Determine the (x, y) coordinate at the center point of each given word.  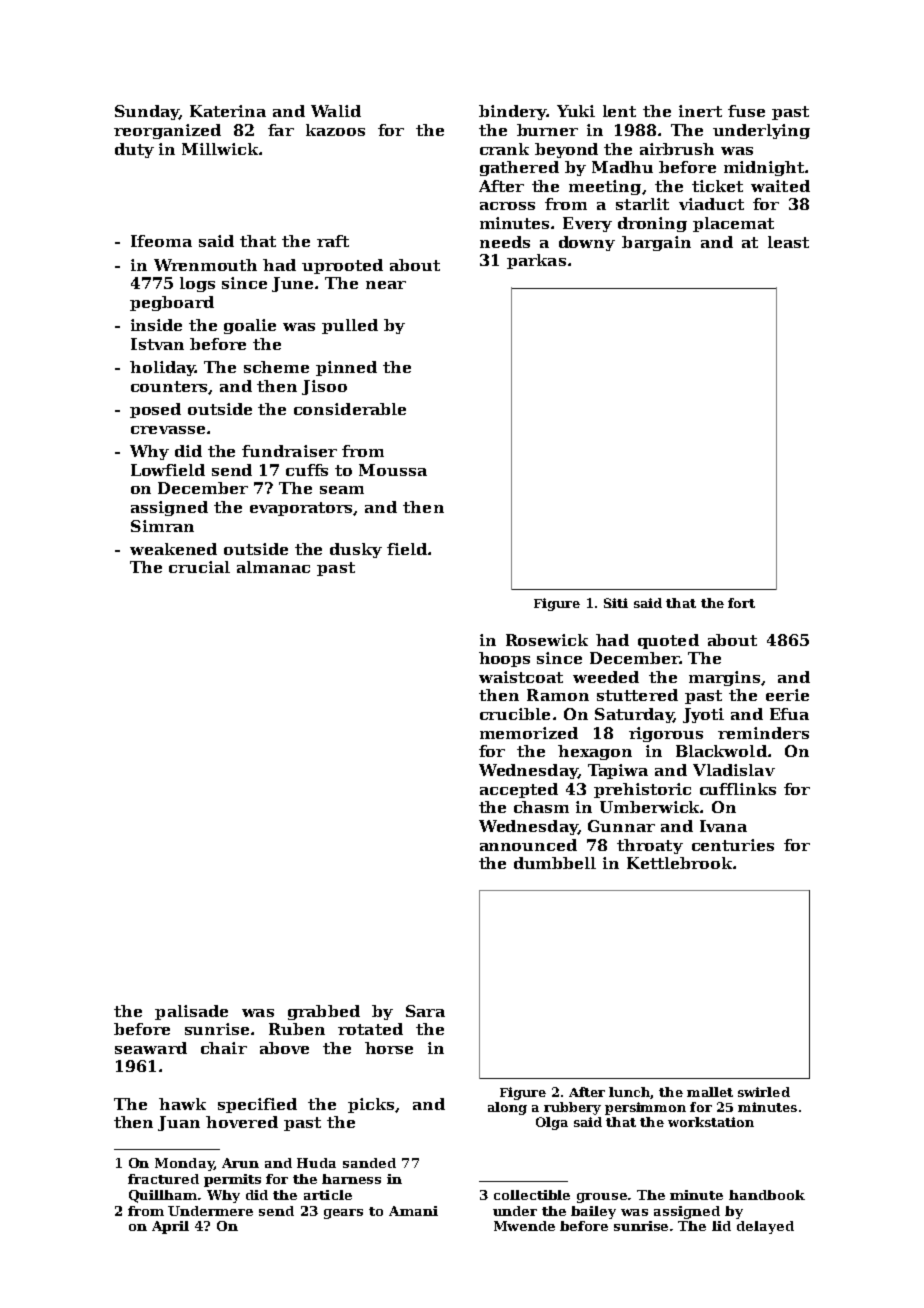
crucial (199, 567)
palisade (191, 1012)
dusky (356, 550)
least (788, 242)
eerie (787, 695)
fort (741, 603)
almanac (273, 567)
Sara (425, 1011)
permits (232, 1180)
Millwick (220, 149)
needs (505, 242)
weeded (606, 677)
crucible (515, 714)
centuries (733, 845)
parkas (536, 261)
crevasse (168, 430)
